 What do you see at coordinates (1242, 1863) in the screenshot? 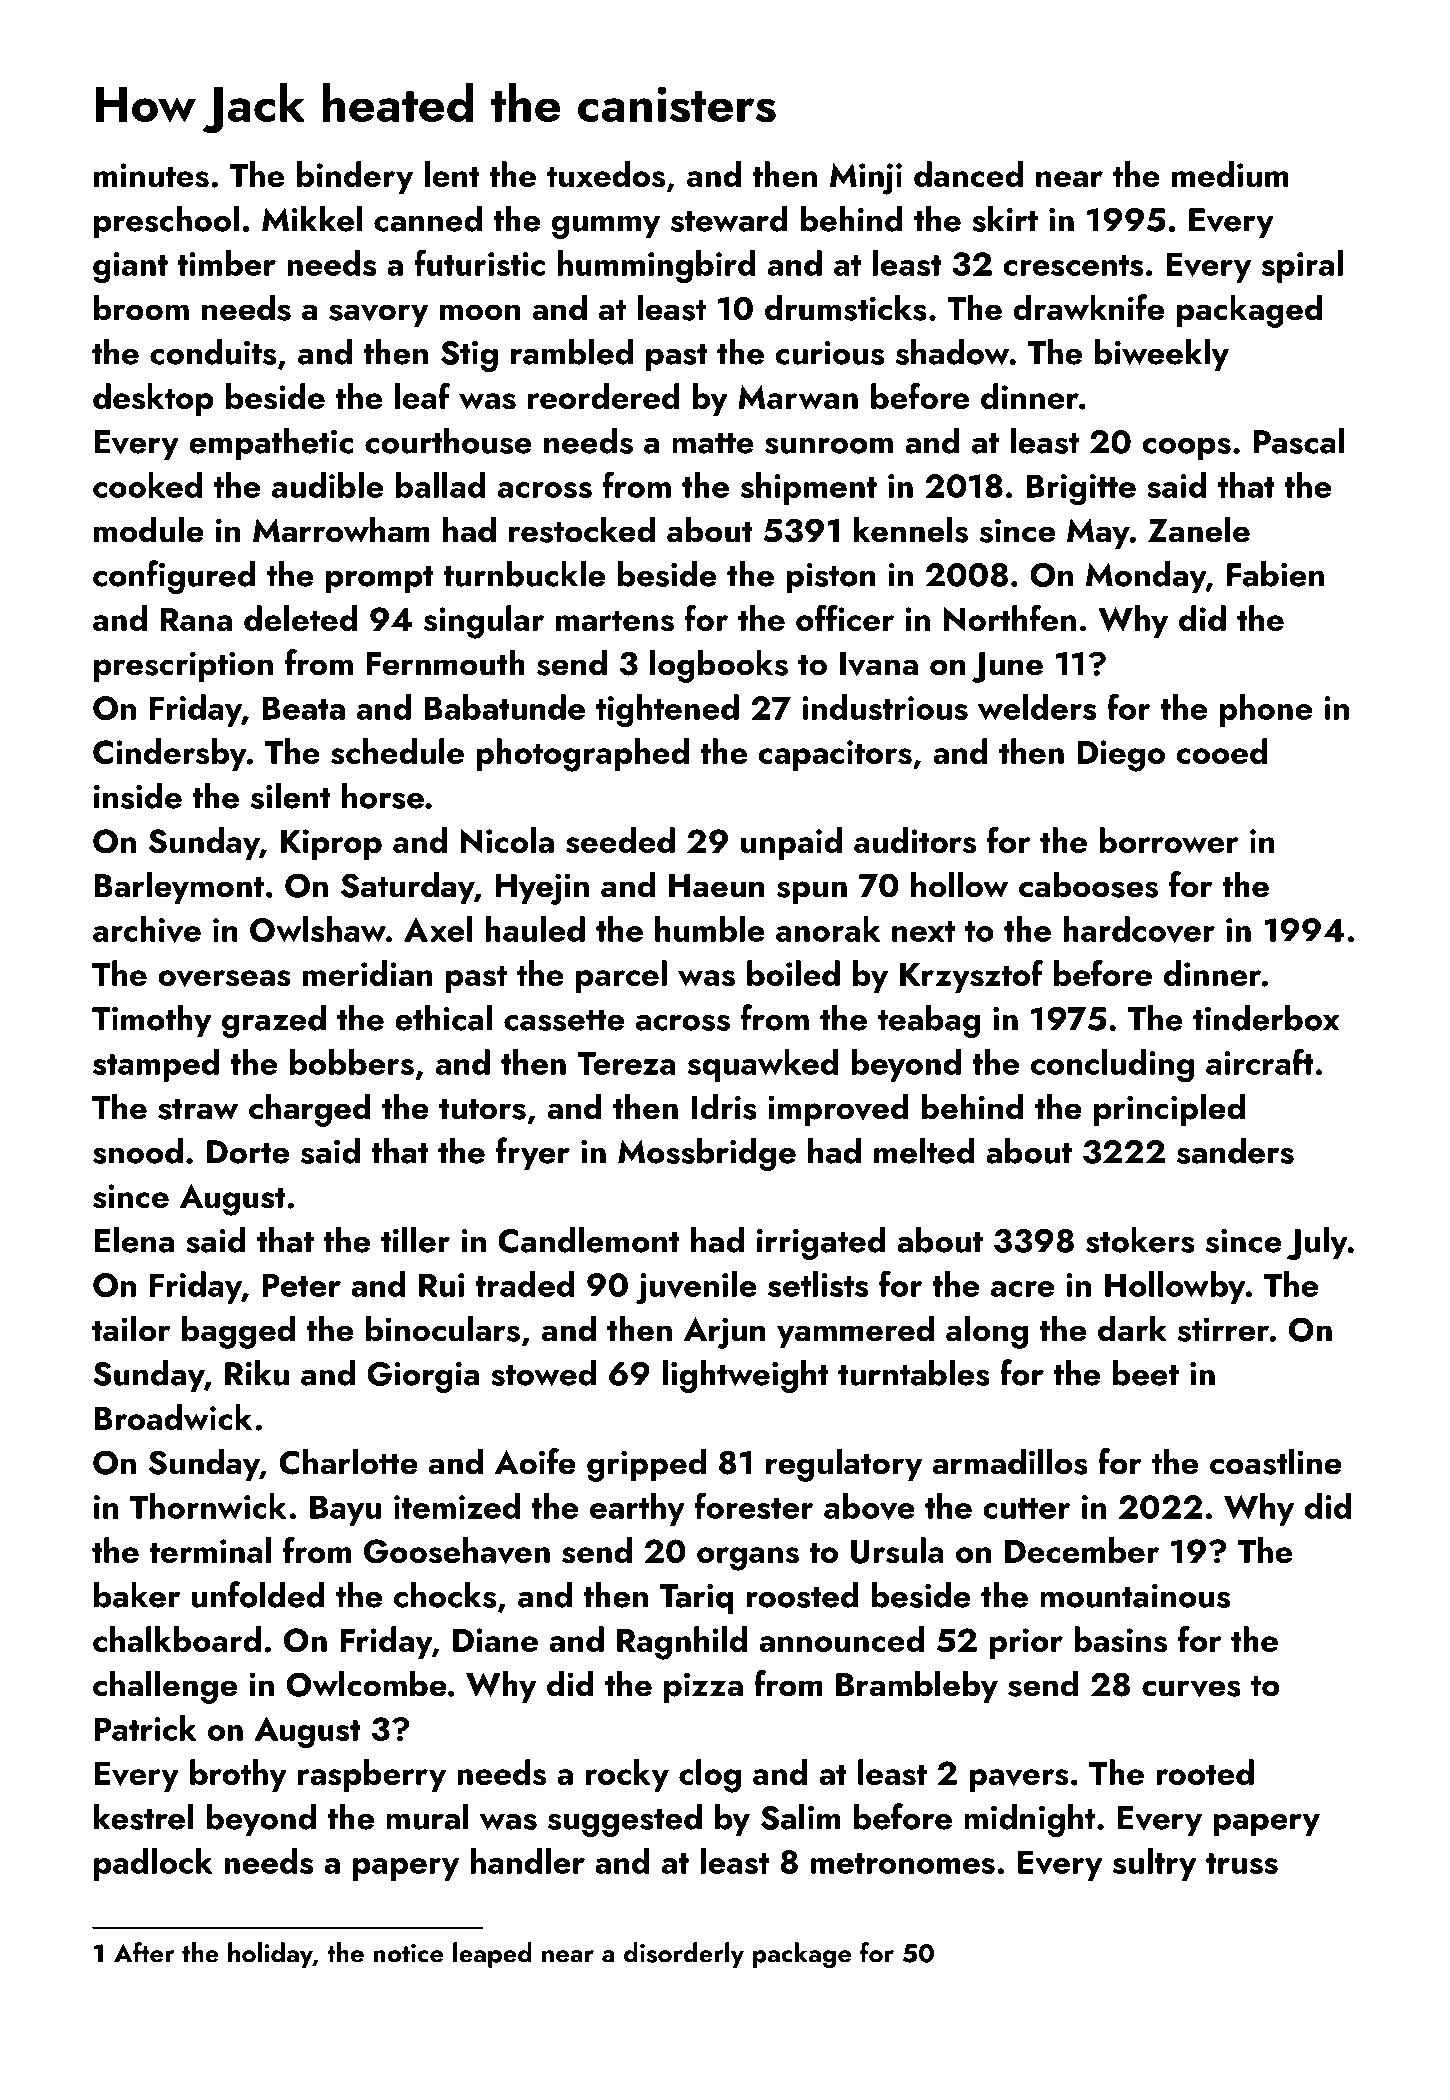
I see `truss` at bounding box center [1242, 1863].
